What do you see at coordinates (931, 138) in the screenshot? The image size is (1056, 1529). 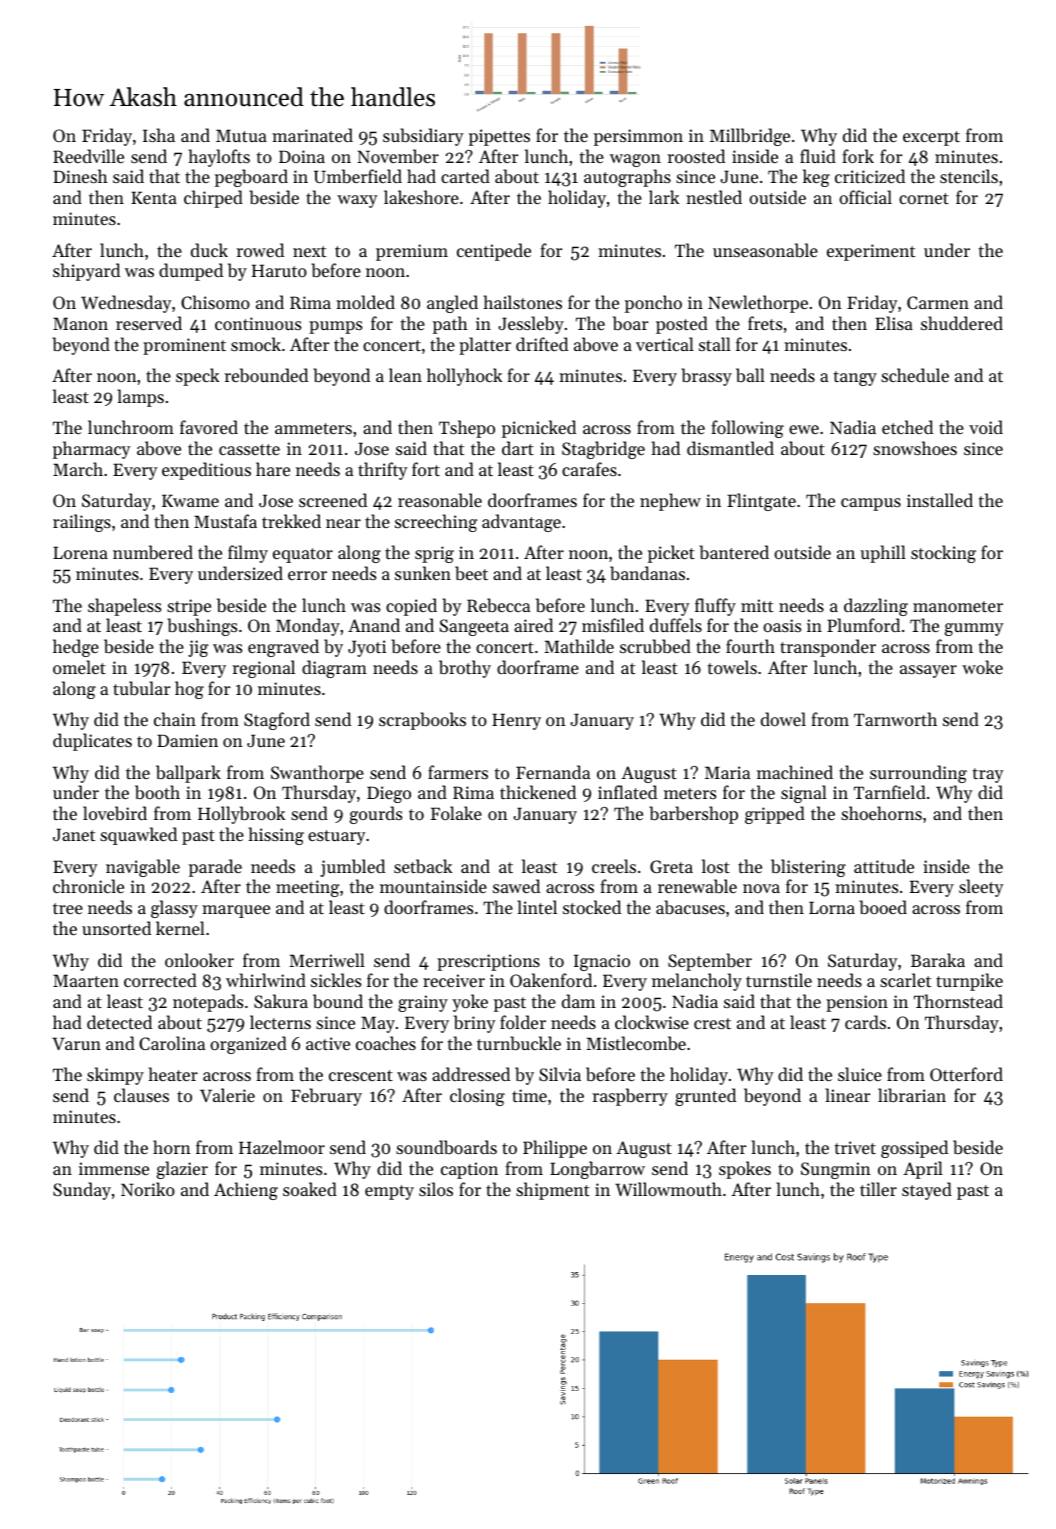 I see `excerpt` at bounding box center [931, 138].
